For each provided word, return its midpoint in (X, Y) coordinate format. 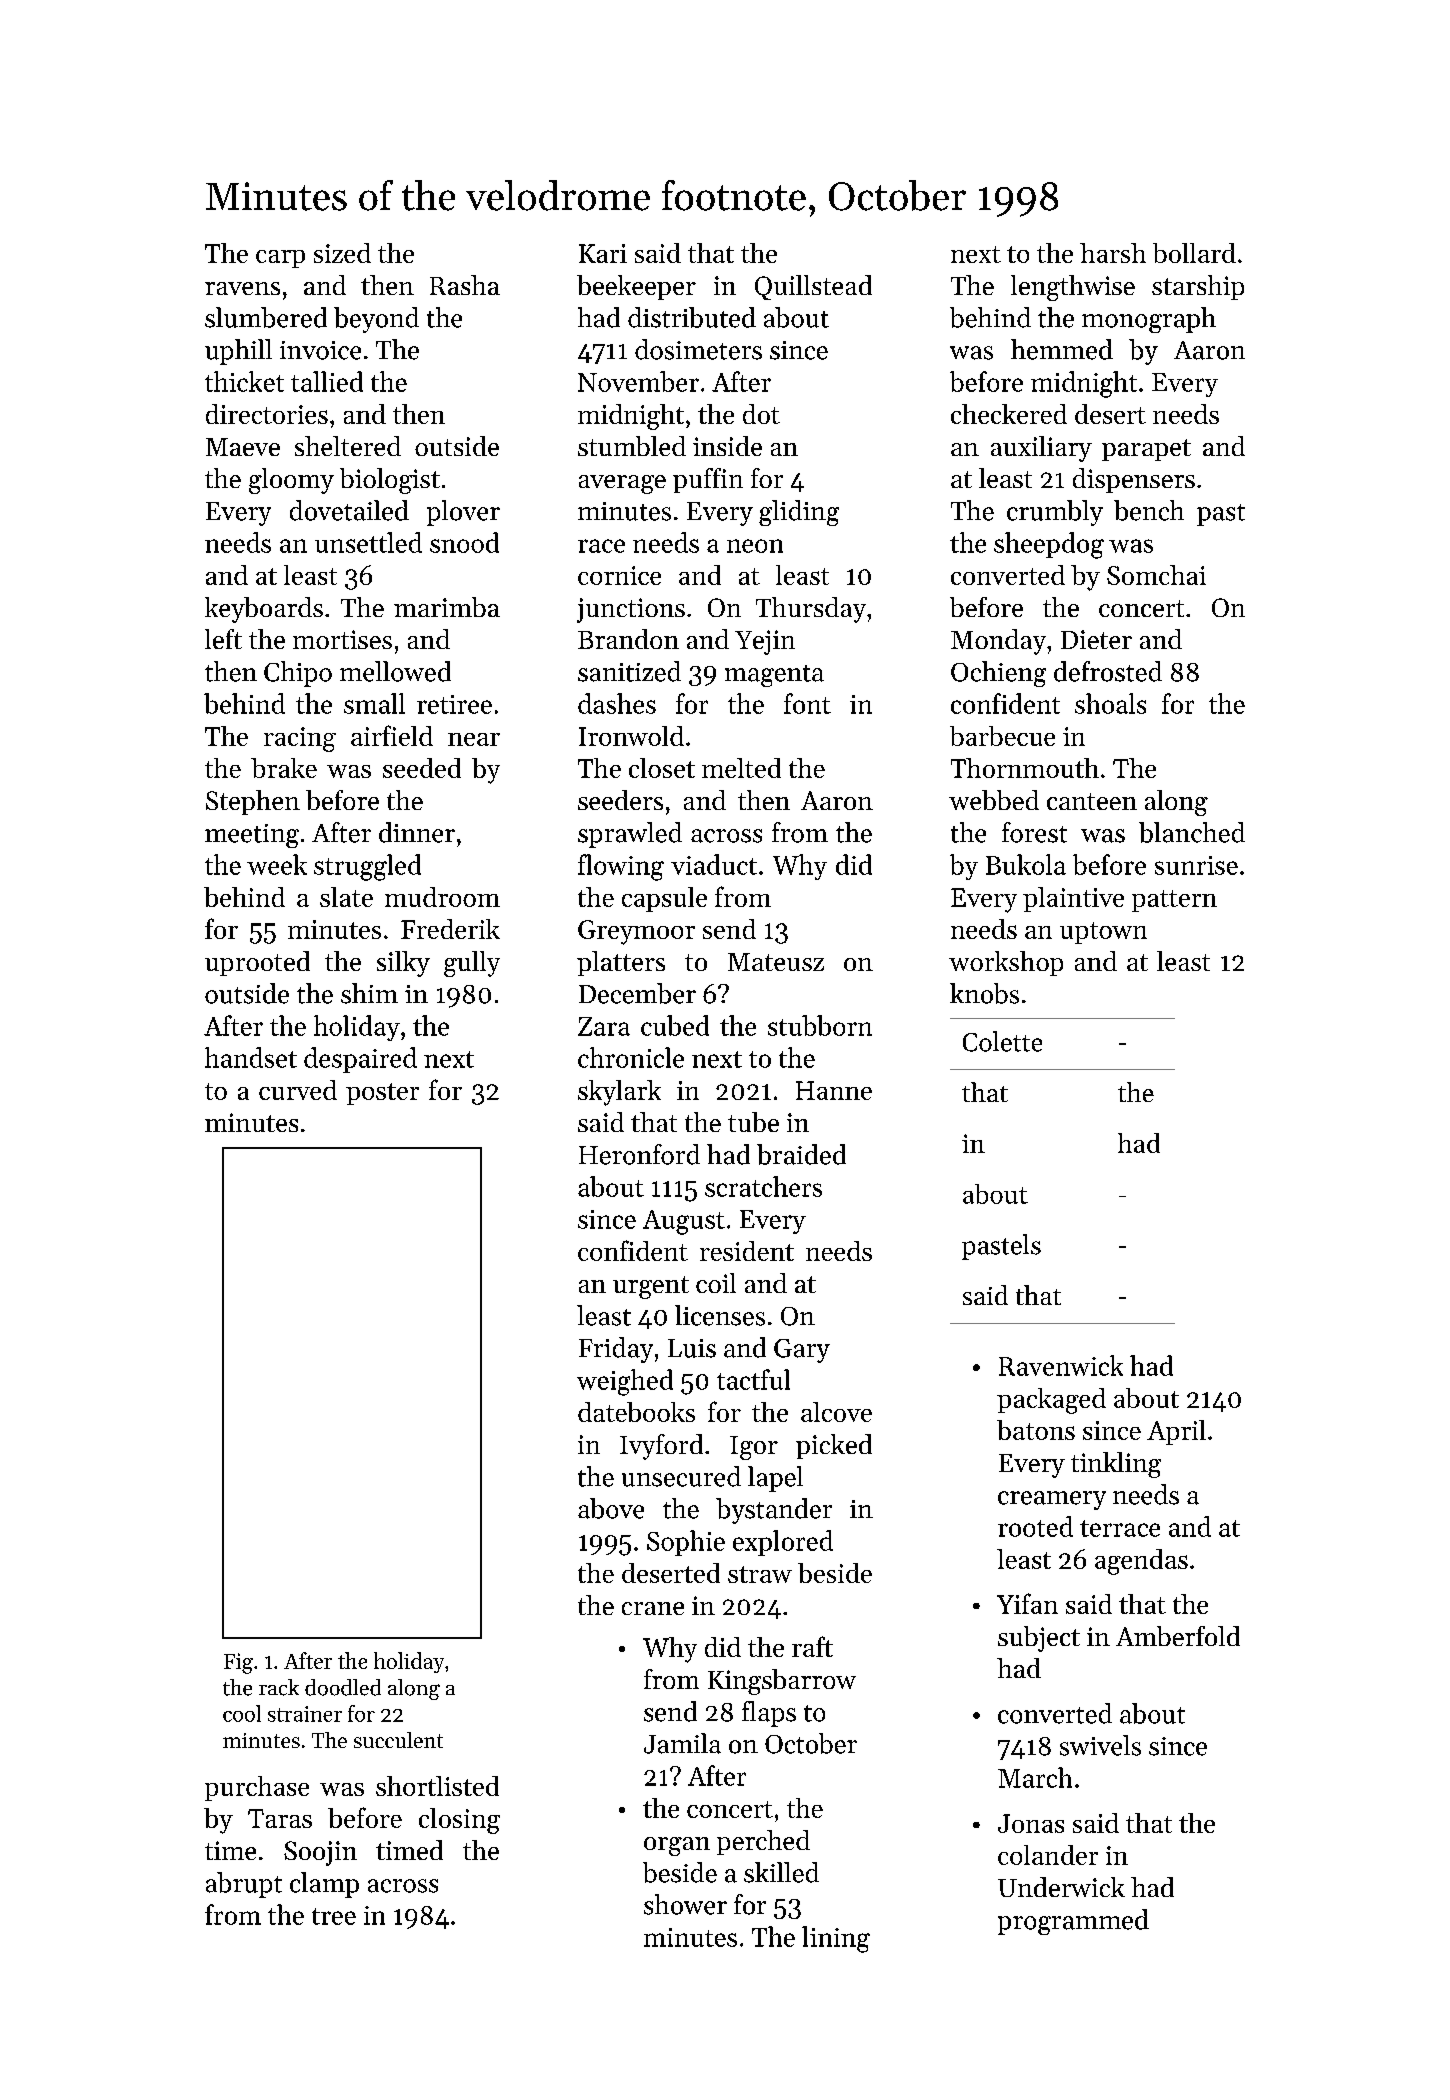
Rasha (465, 285)
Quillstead (813, 287)
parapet (1146, 450)
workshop (1006, 963)
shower (685, 1904)
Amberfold (1178, 1636)
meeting (252, 836)
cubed (675, 1025)
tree (334, 1916)
